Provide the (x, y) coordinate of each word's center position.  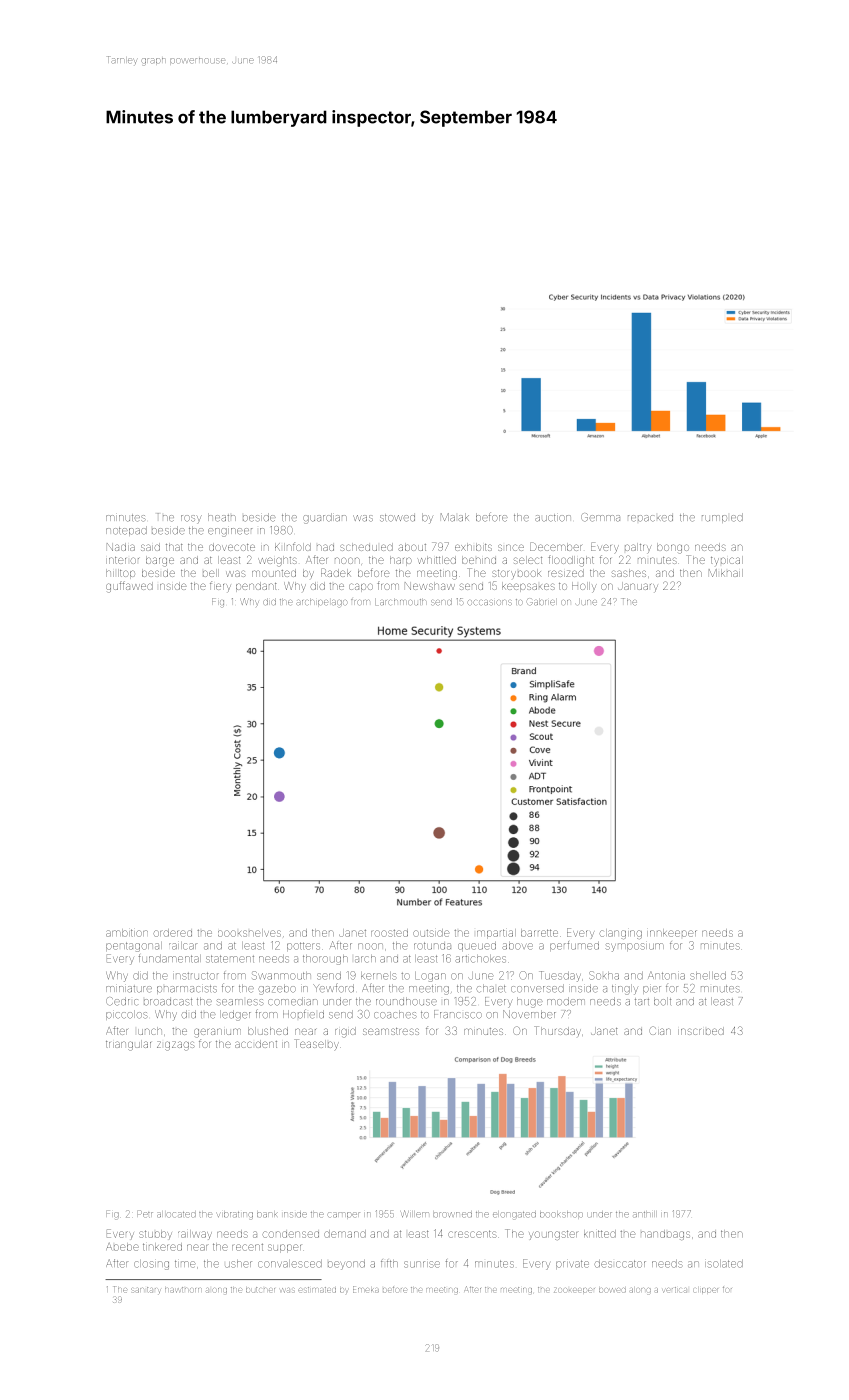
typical (727, 560)
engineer (230, 532)
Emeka (366, 1289)
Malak (455, 517)
